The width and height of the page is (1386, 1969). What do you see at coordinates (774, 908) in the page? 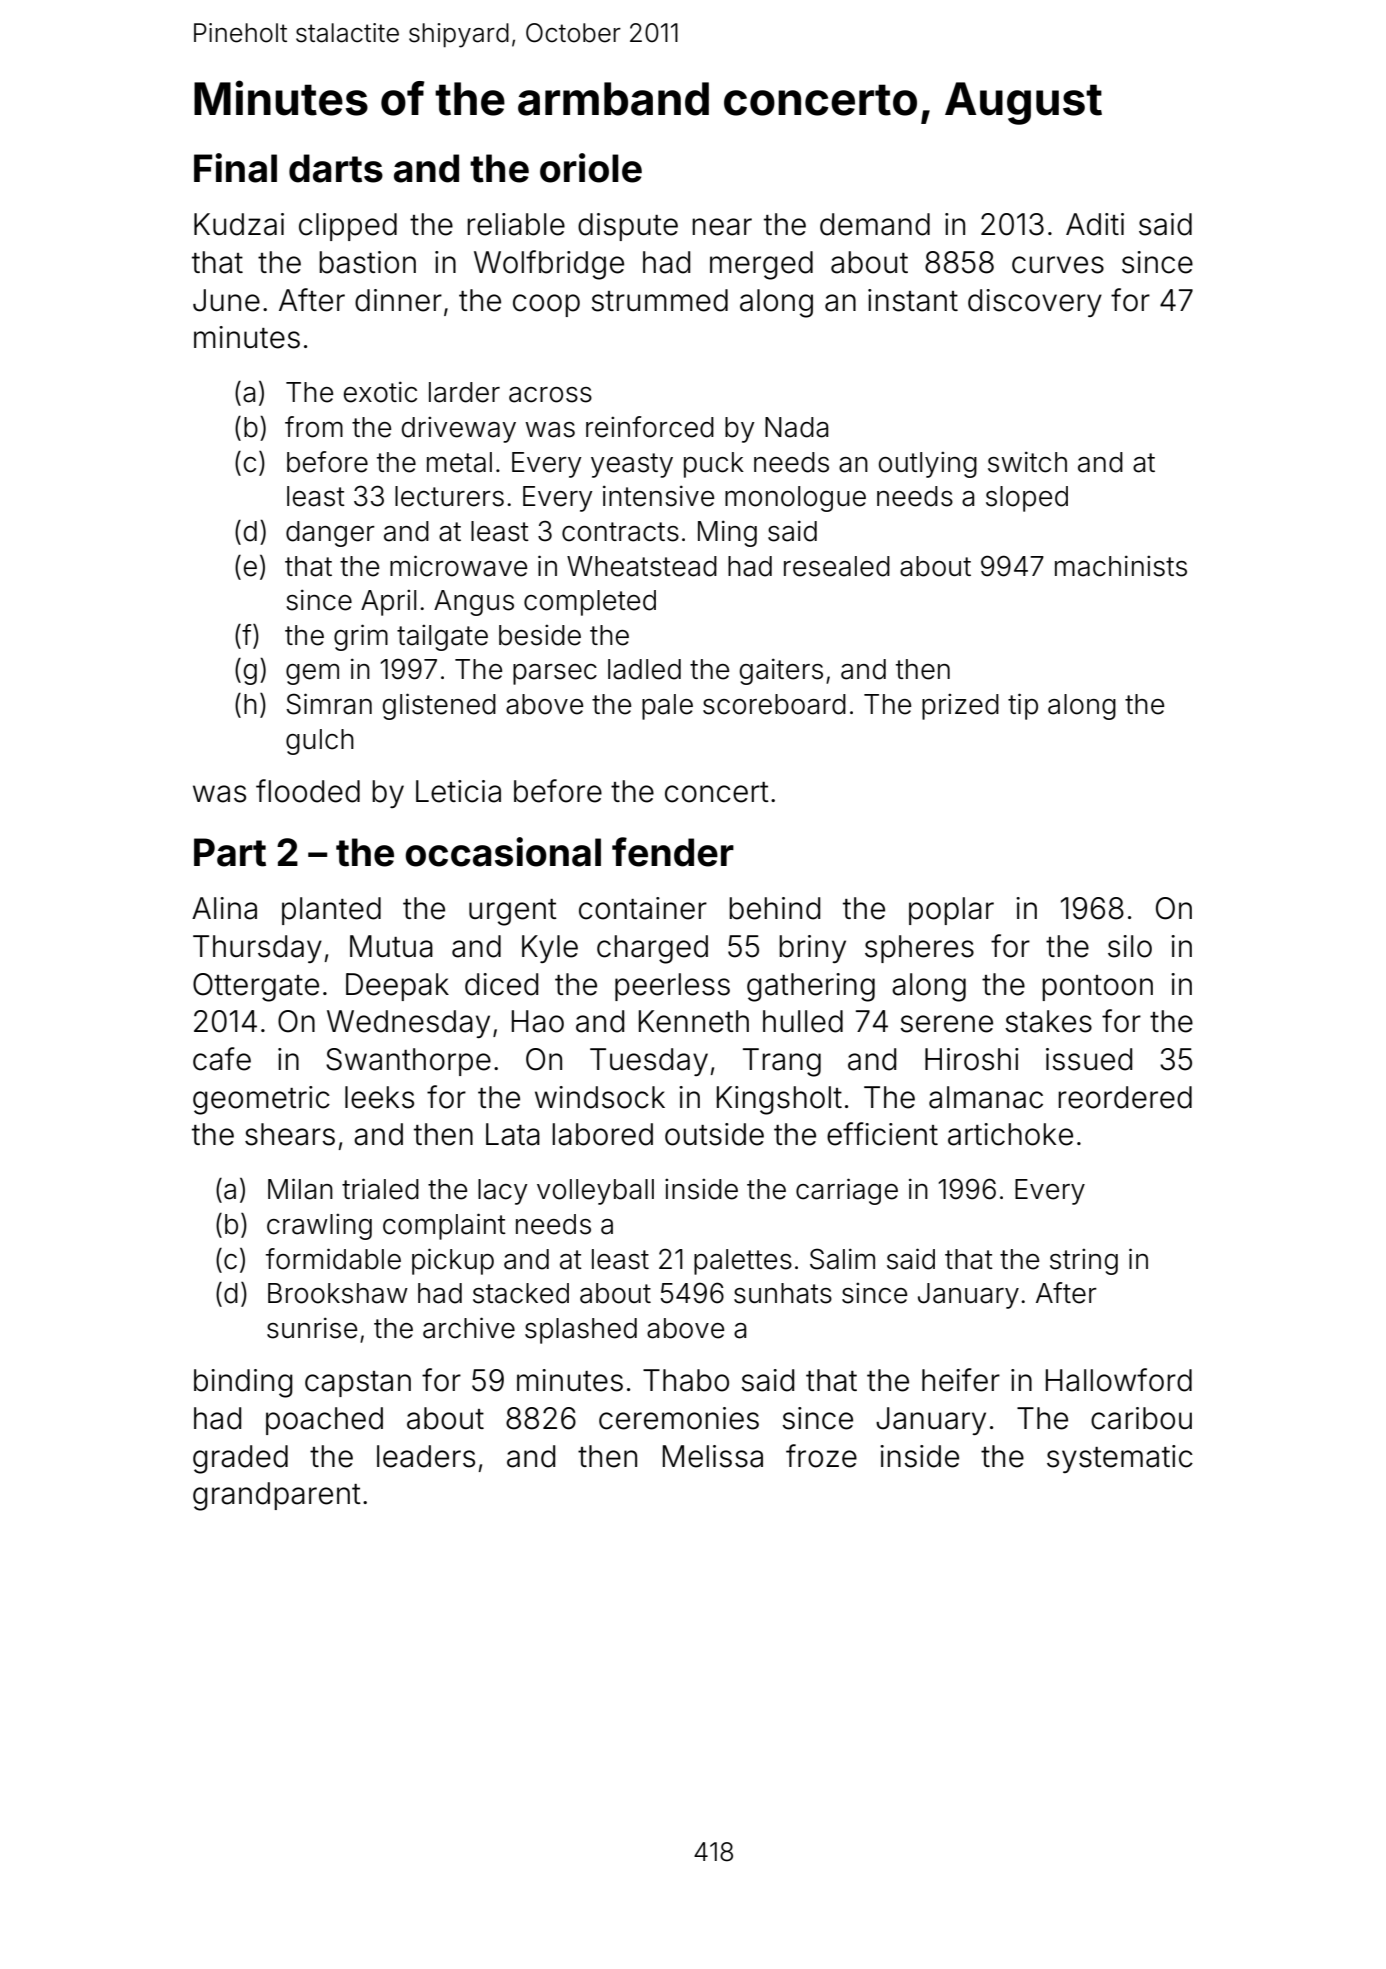
I see `behind` at bounding box center [774, 908].
